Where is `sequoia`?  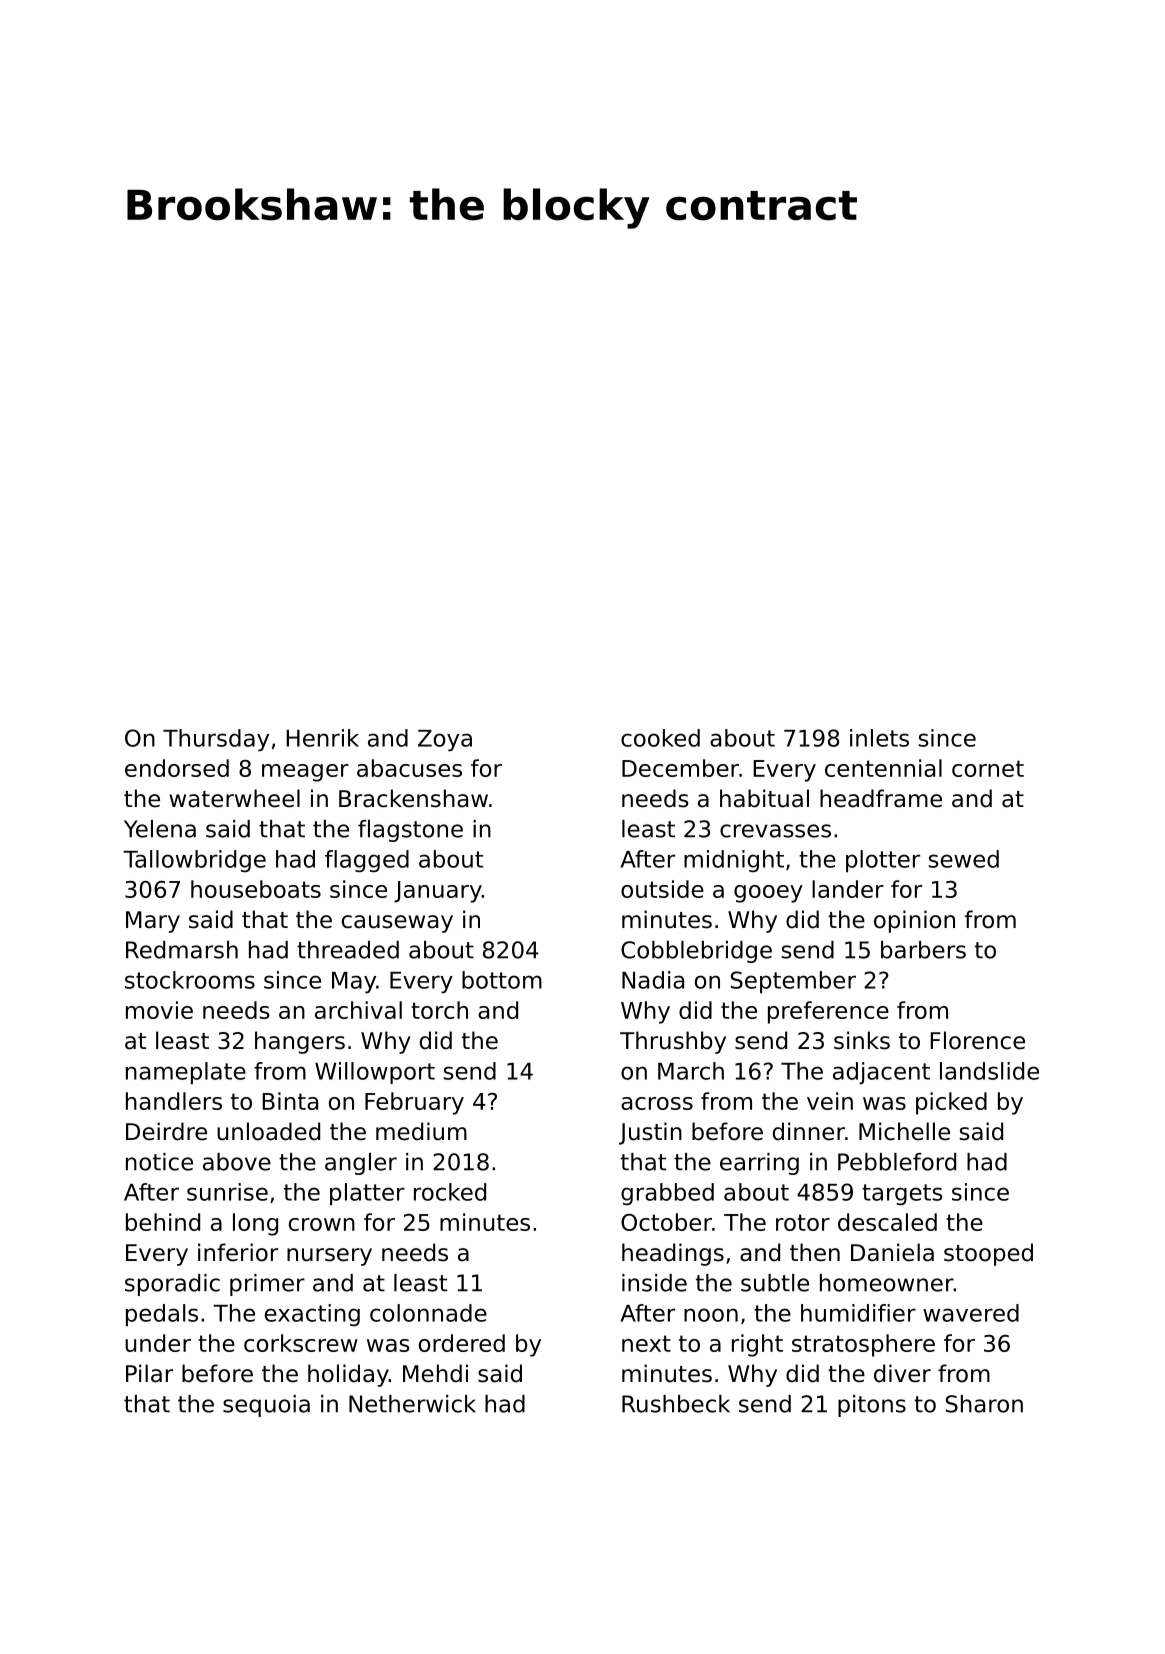
sequoia is located at coordinates (266, 1406).
